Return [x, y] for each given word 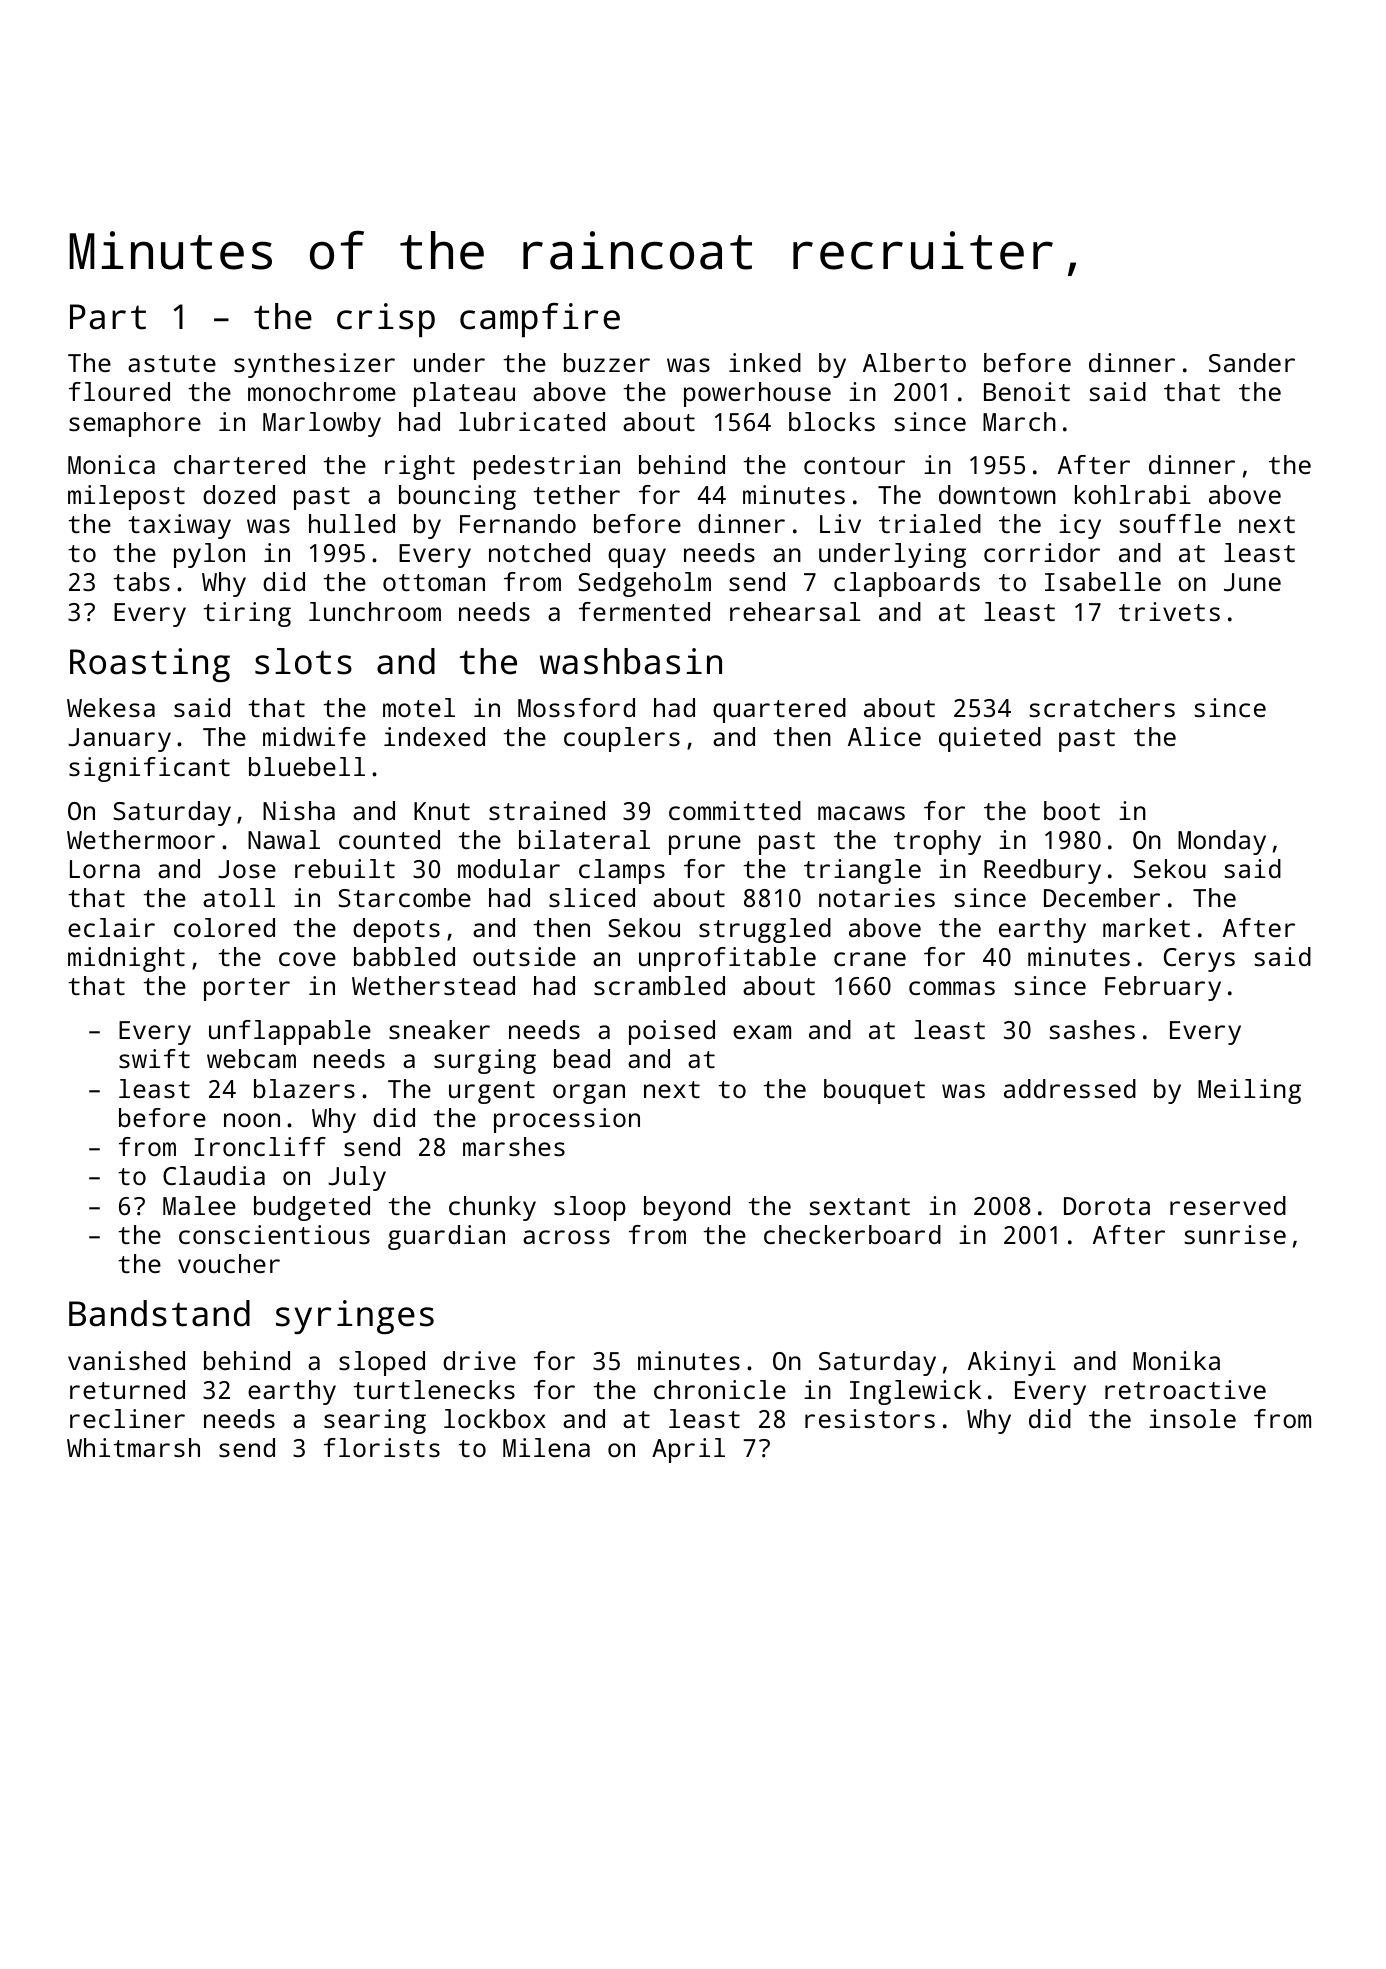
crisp [386, 320]
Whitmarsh [133, 1447]
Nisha [299, 810]
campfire [540, 320]
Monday [1222, 842]
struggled [765, 930]
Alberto [914, 362]
